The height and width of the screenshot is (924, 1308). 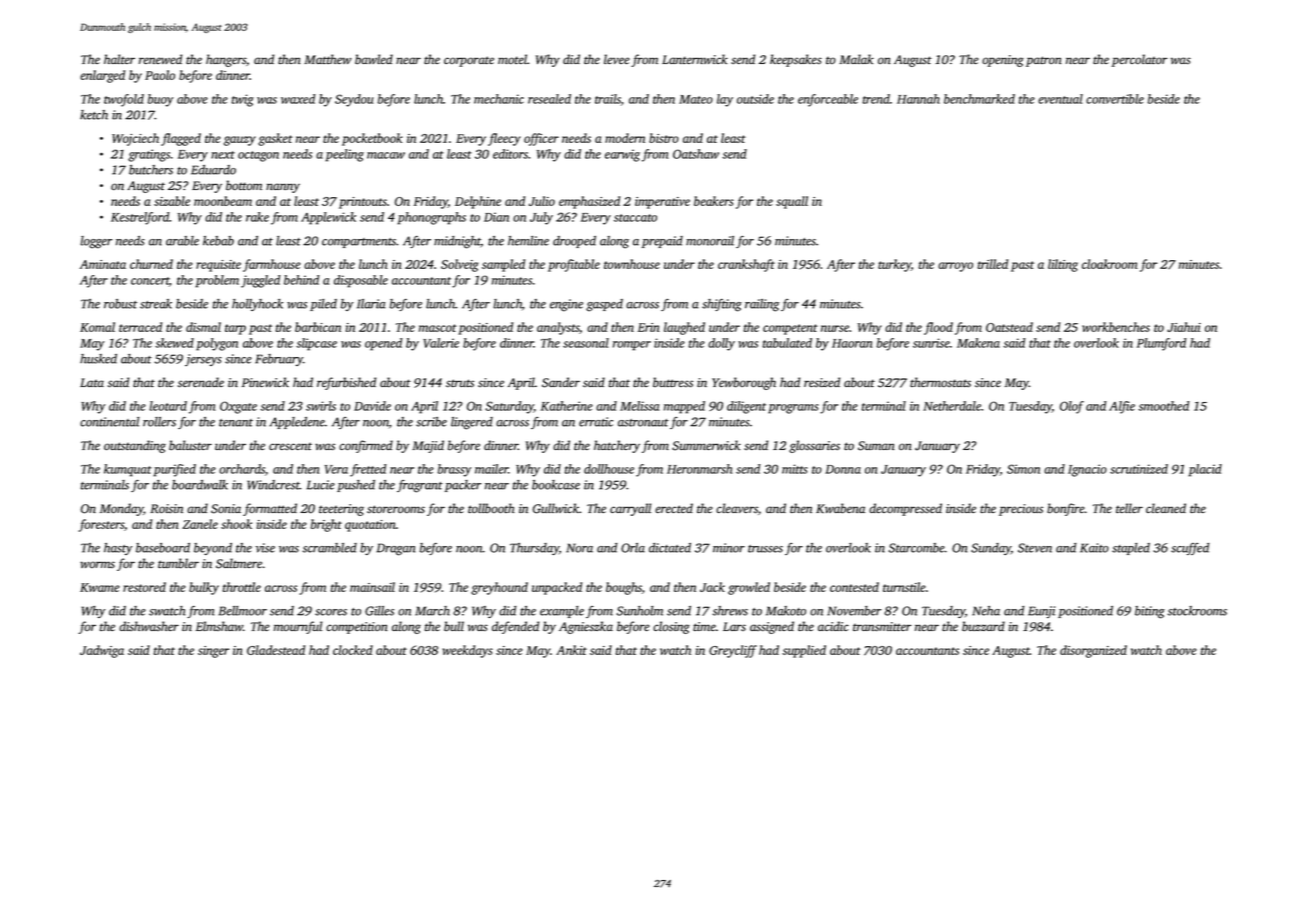 What do you see at coordinates (596, 422) in the screenshot?
I see `erratic` at bounding box center [596, 422].
